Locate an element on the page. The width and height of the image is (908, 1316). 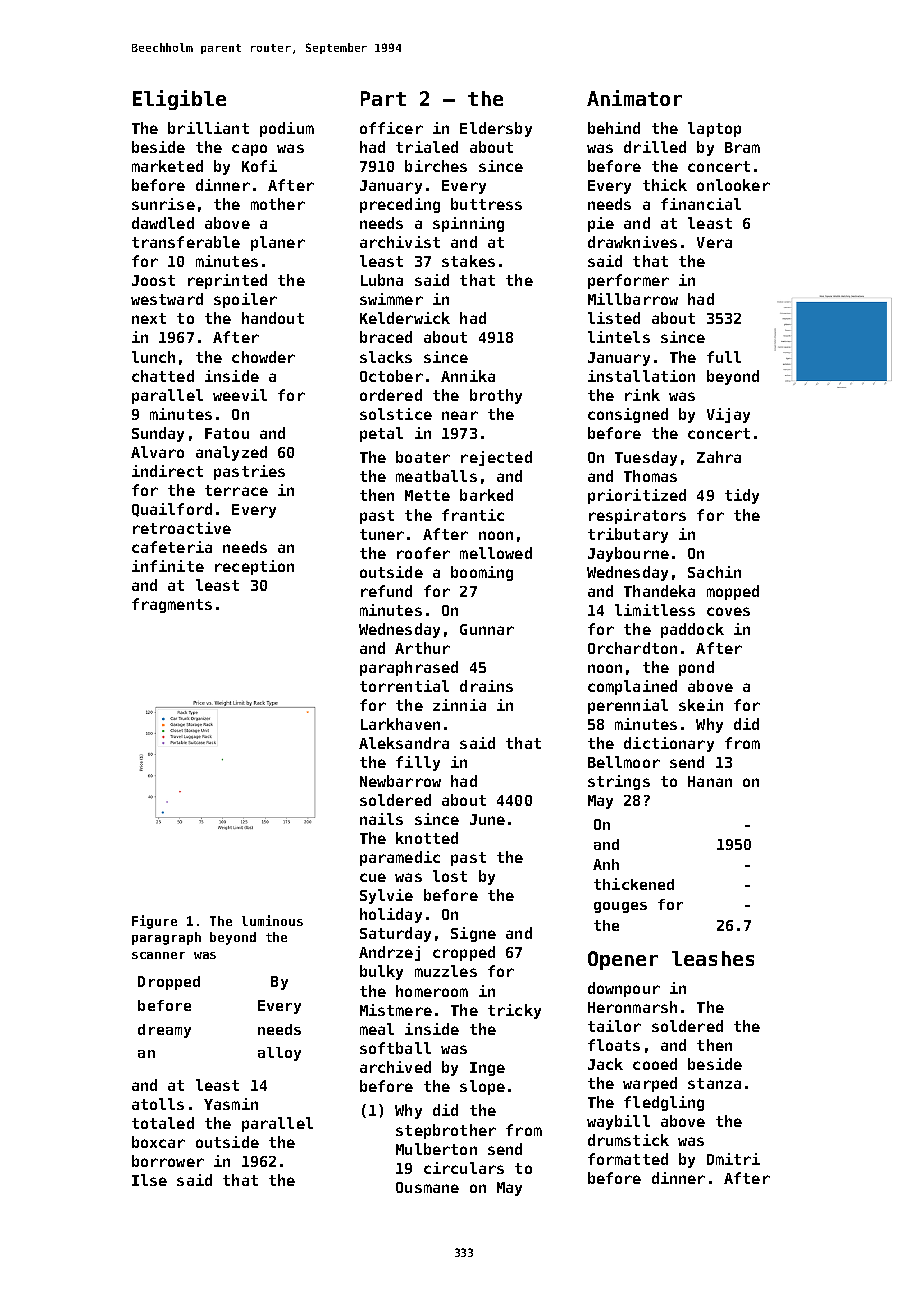
Orchardton is located at coordinates (632, 648).
